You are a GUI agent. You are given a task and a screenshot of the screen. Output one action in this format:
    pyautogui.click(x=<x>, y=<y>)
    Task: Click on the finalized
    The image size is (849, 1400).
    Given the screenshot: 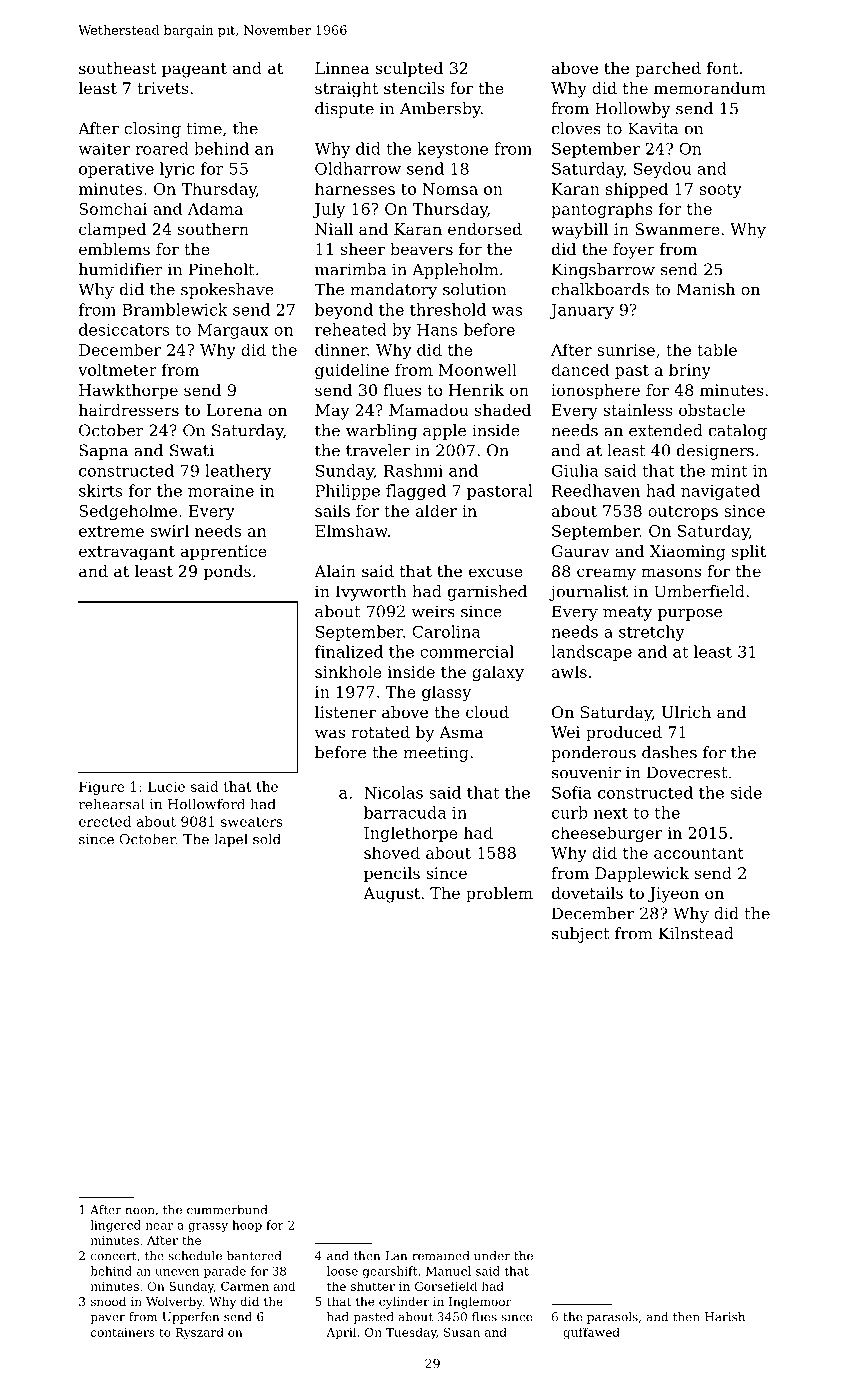 What is the action you would take?
    pyautogui.click(x=349, y=651)
